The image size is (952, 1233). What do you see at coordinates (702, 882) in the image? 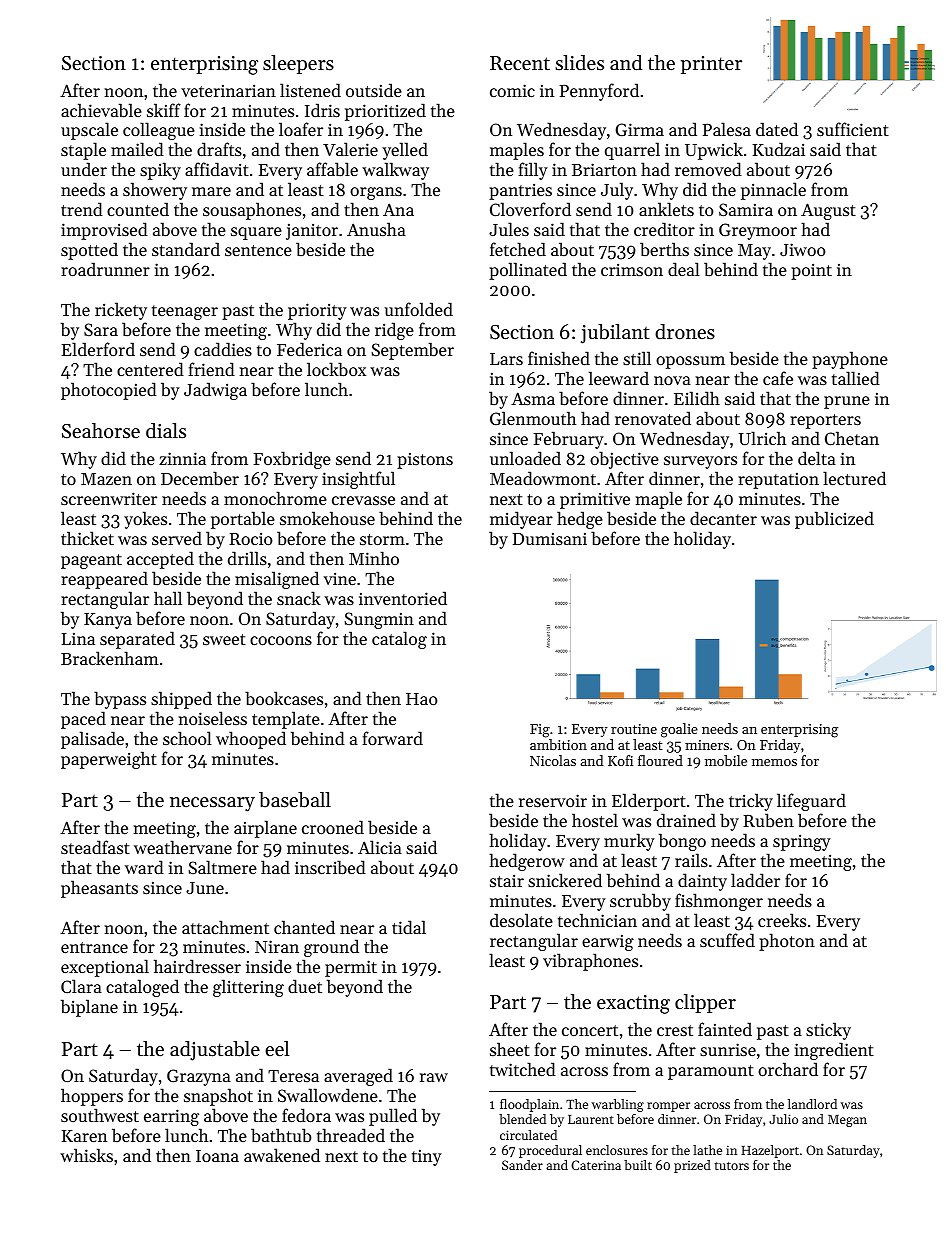
I see `dainty` at bounding box center [702, 882].
